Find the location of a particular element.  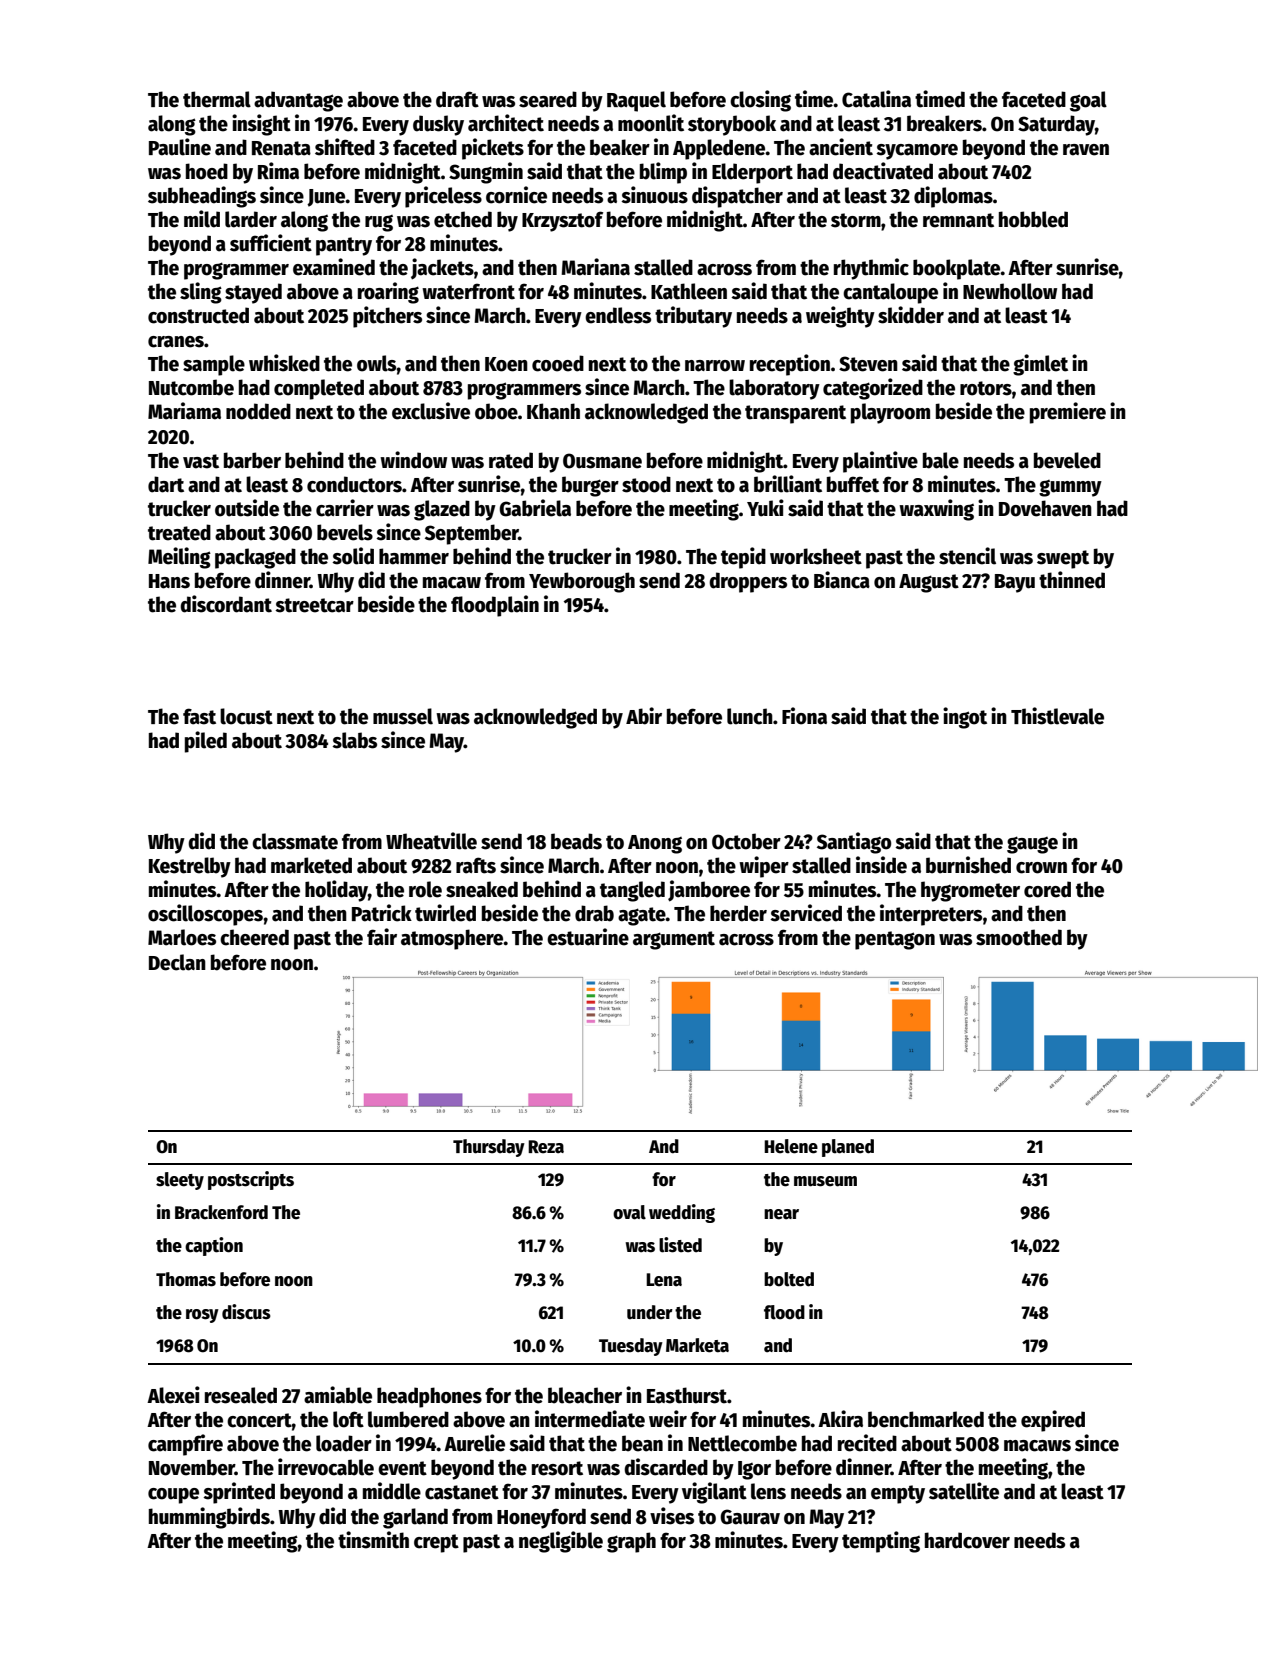

Santiago is located at coordinates (854, 843).
